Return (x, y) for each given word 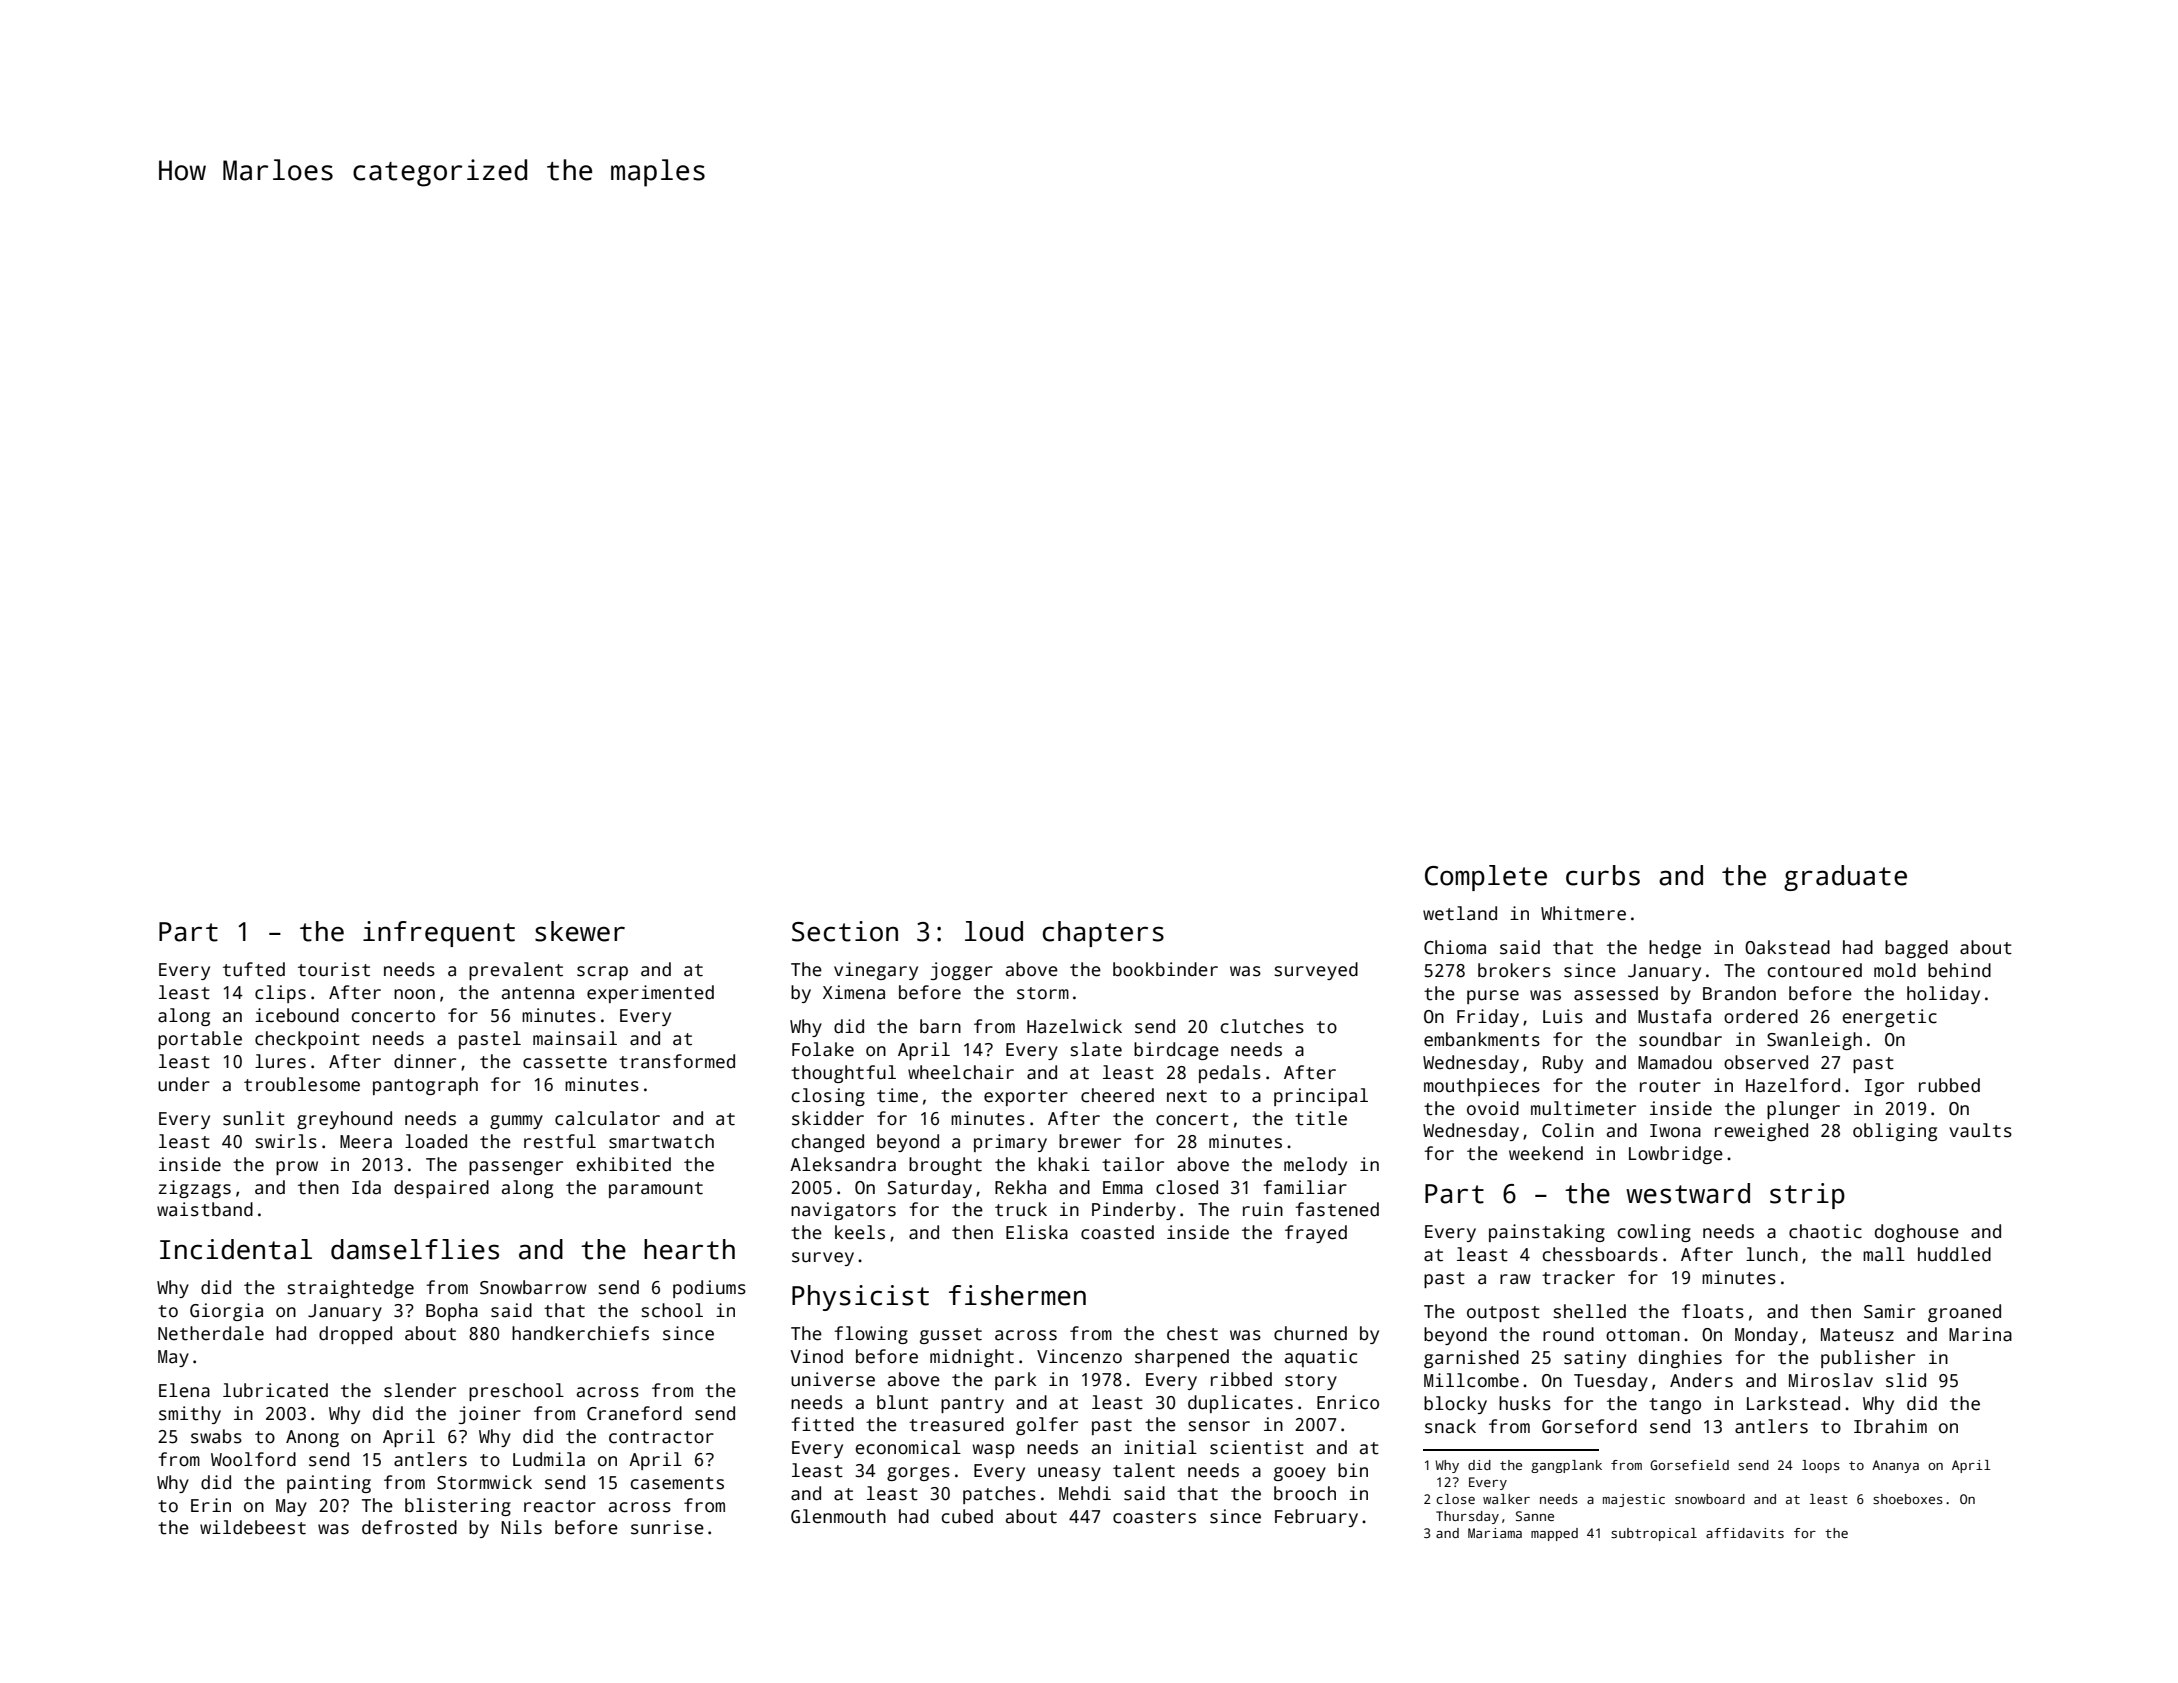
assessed (1616, 993)
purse (1493, 997)
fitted (822, 1424)
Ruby (1563, 1064)
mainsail (575, 1038)
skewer (580, 931)
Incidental (236, 1249)
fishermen (1017, 1295)
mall (1884, 1254)
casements (677, 1483)
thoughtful (843, 1074)
